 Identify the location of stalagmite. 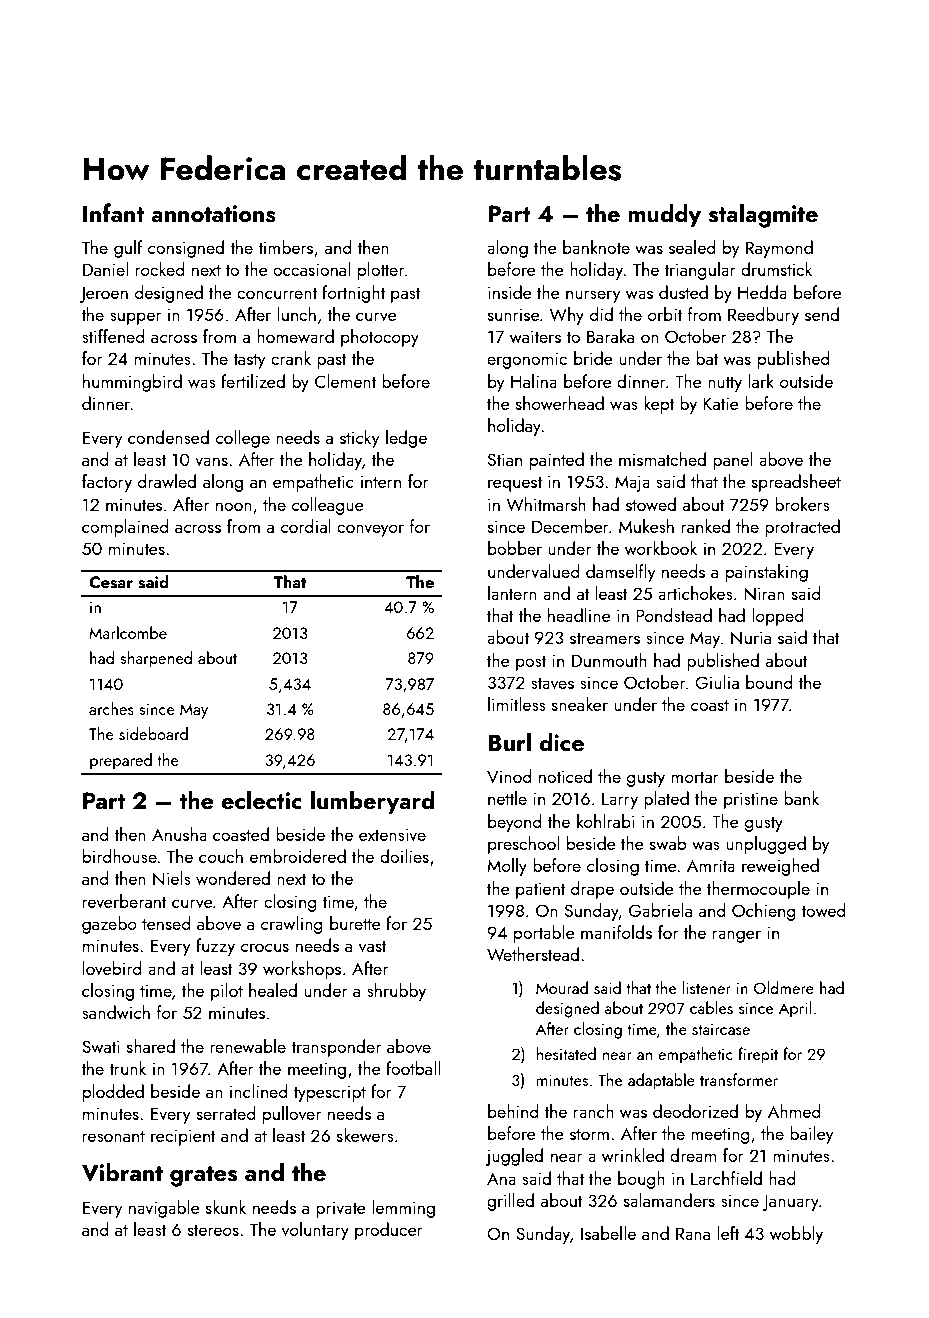
(763, 215).
